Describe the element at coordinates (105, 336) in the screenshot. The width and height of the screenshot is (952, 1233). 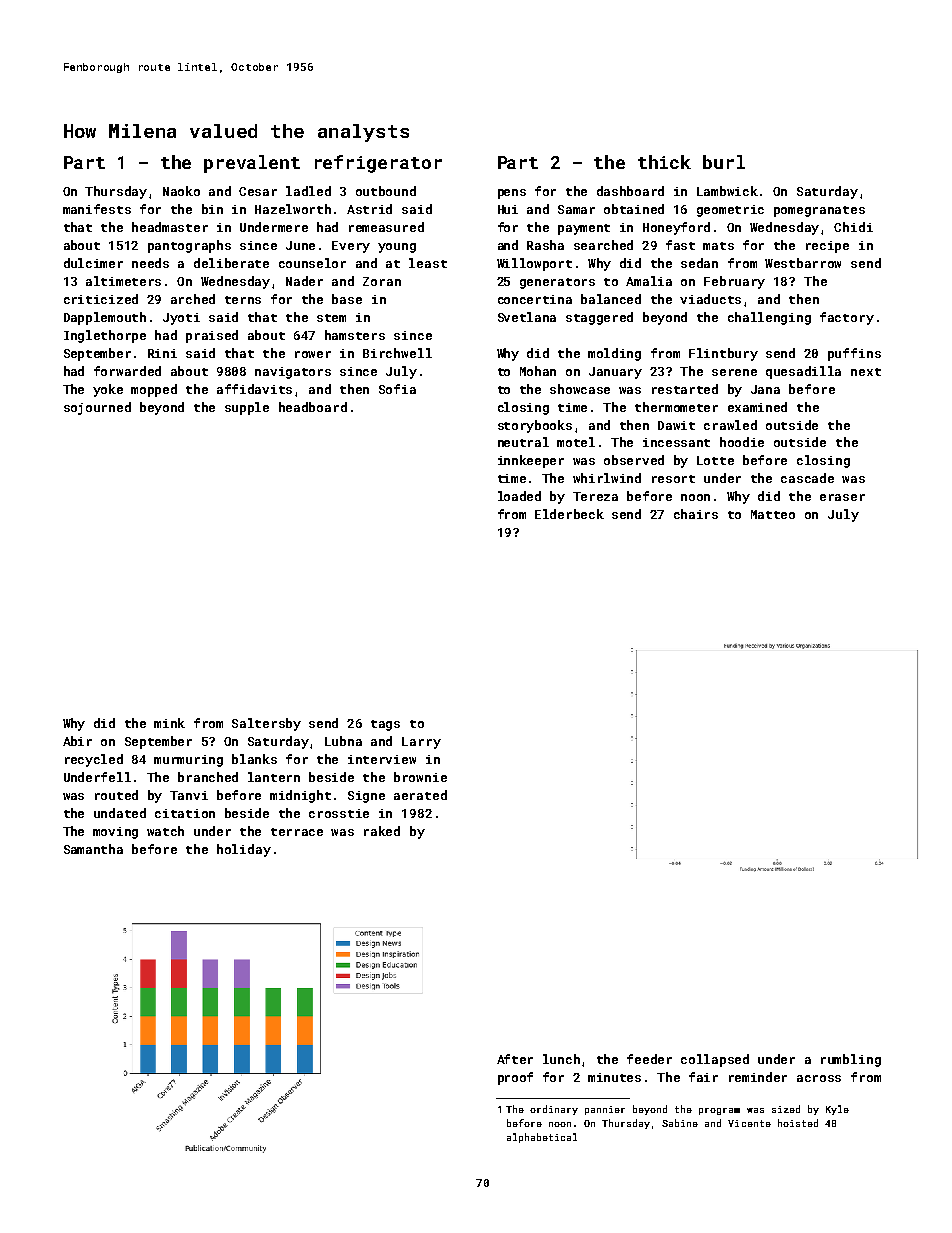
I see `Inglethorpe` at that location.
